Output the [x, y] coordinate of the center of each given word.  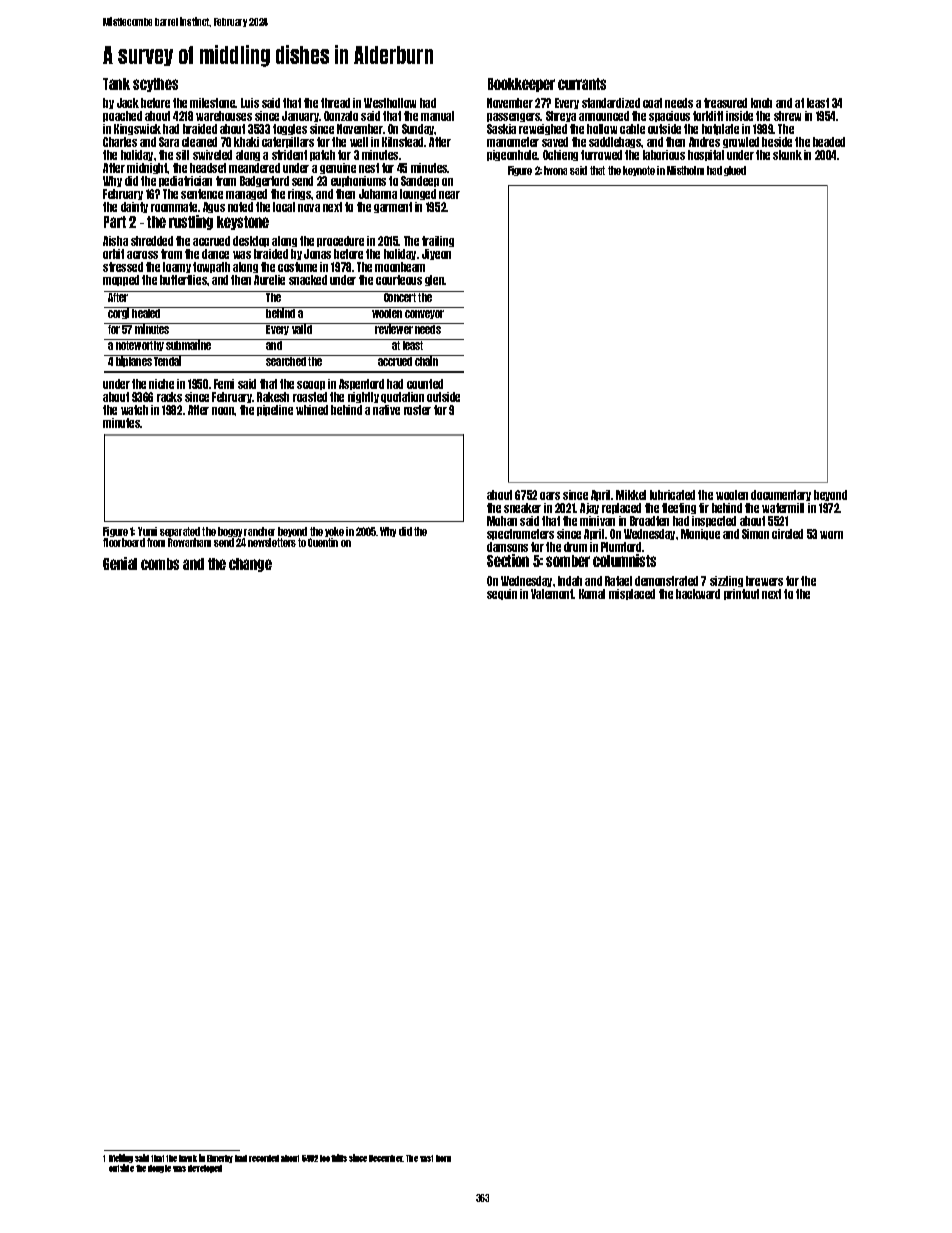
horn [443, 1158]
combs [160, 564]
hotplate [720, 129]
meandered [254, 168]
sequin [502, 594]
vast [426, 1158]
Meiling [121, 1158]
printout [741, 594]
